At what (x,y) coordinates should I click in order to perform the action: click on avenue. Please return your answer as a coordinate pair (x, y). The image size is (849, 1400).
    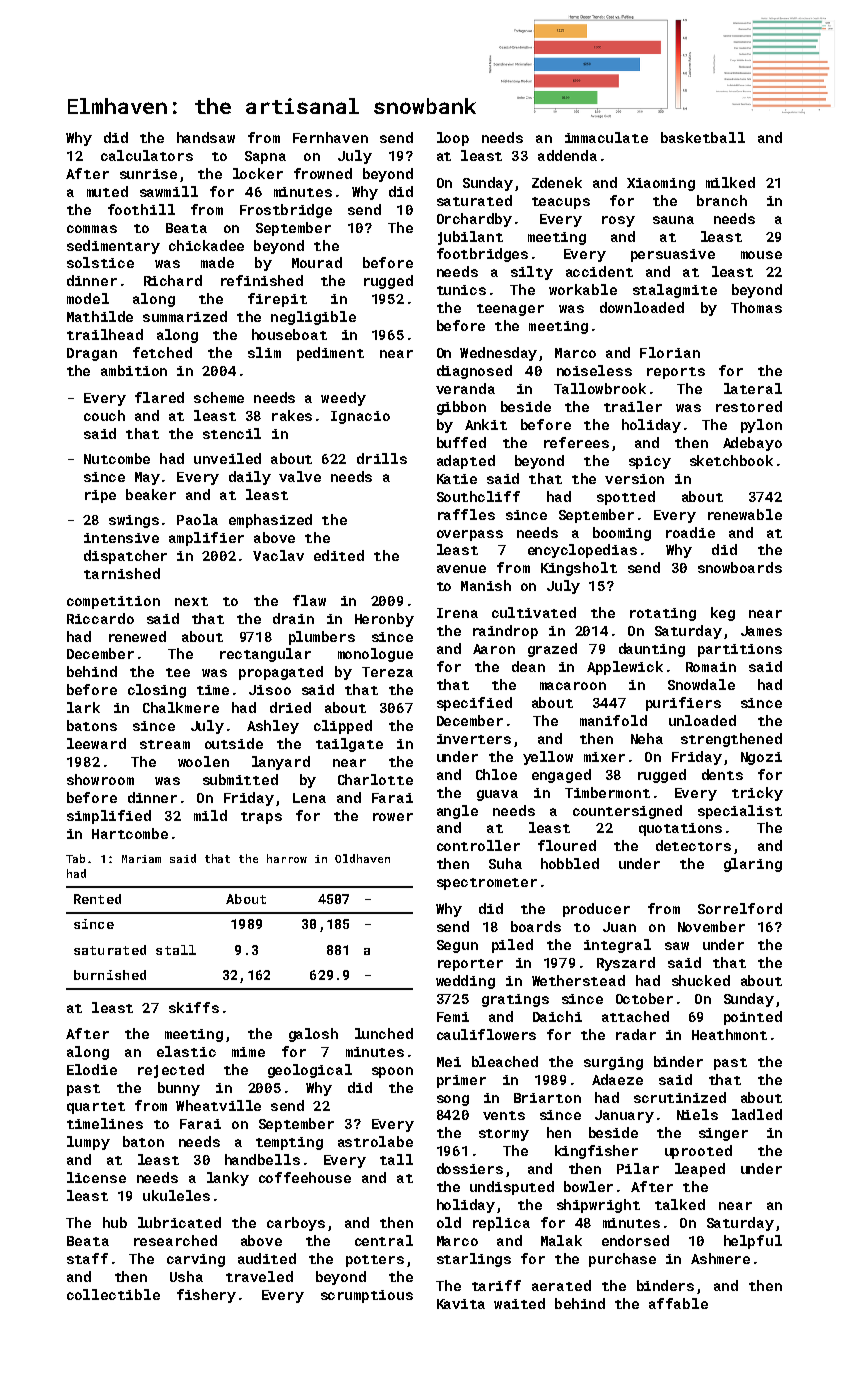
    Looking at the image, I should click on (461, 569).
